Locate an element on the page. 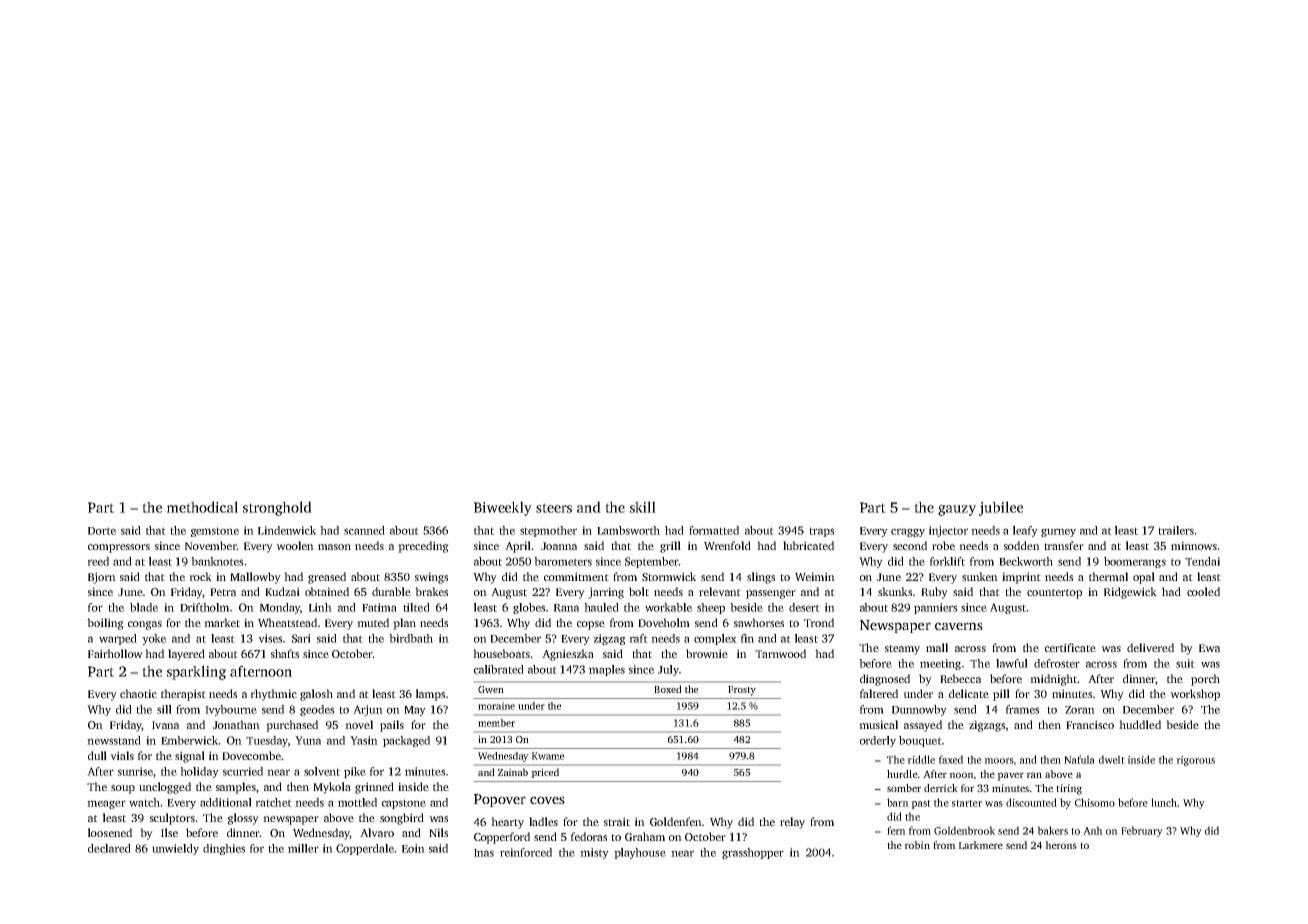 The image size is (1308, 924). pails is located at coordinates (392, 726).
